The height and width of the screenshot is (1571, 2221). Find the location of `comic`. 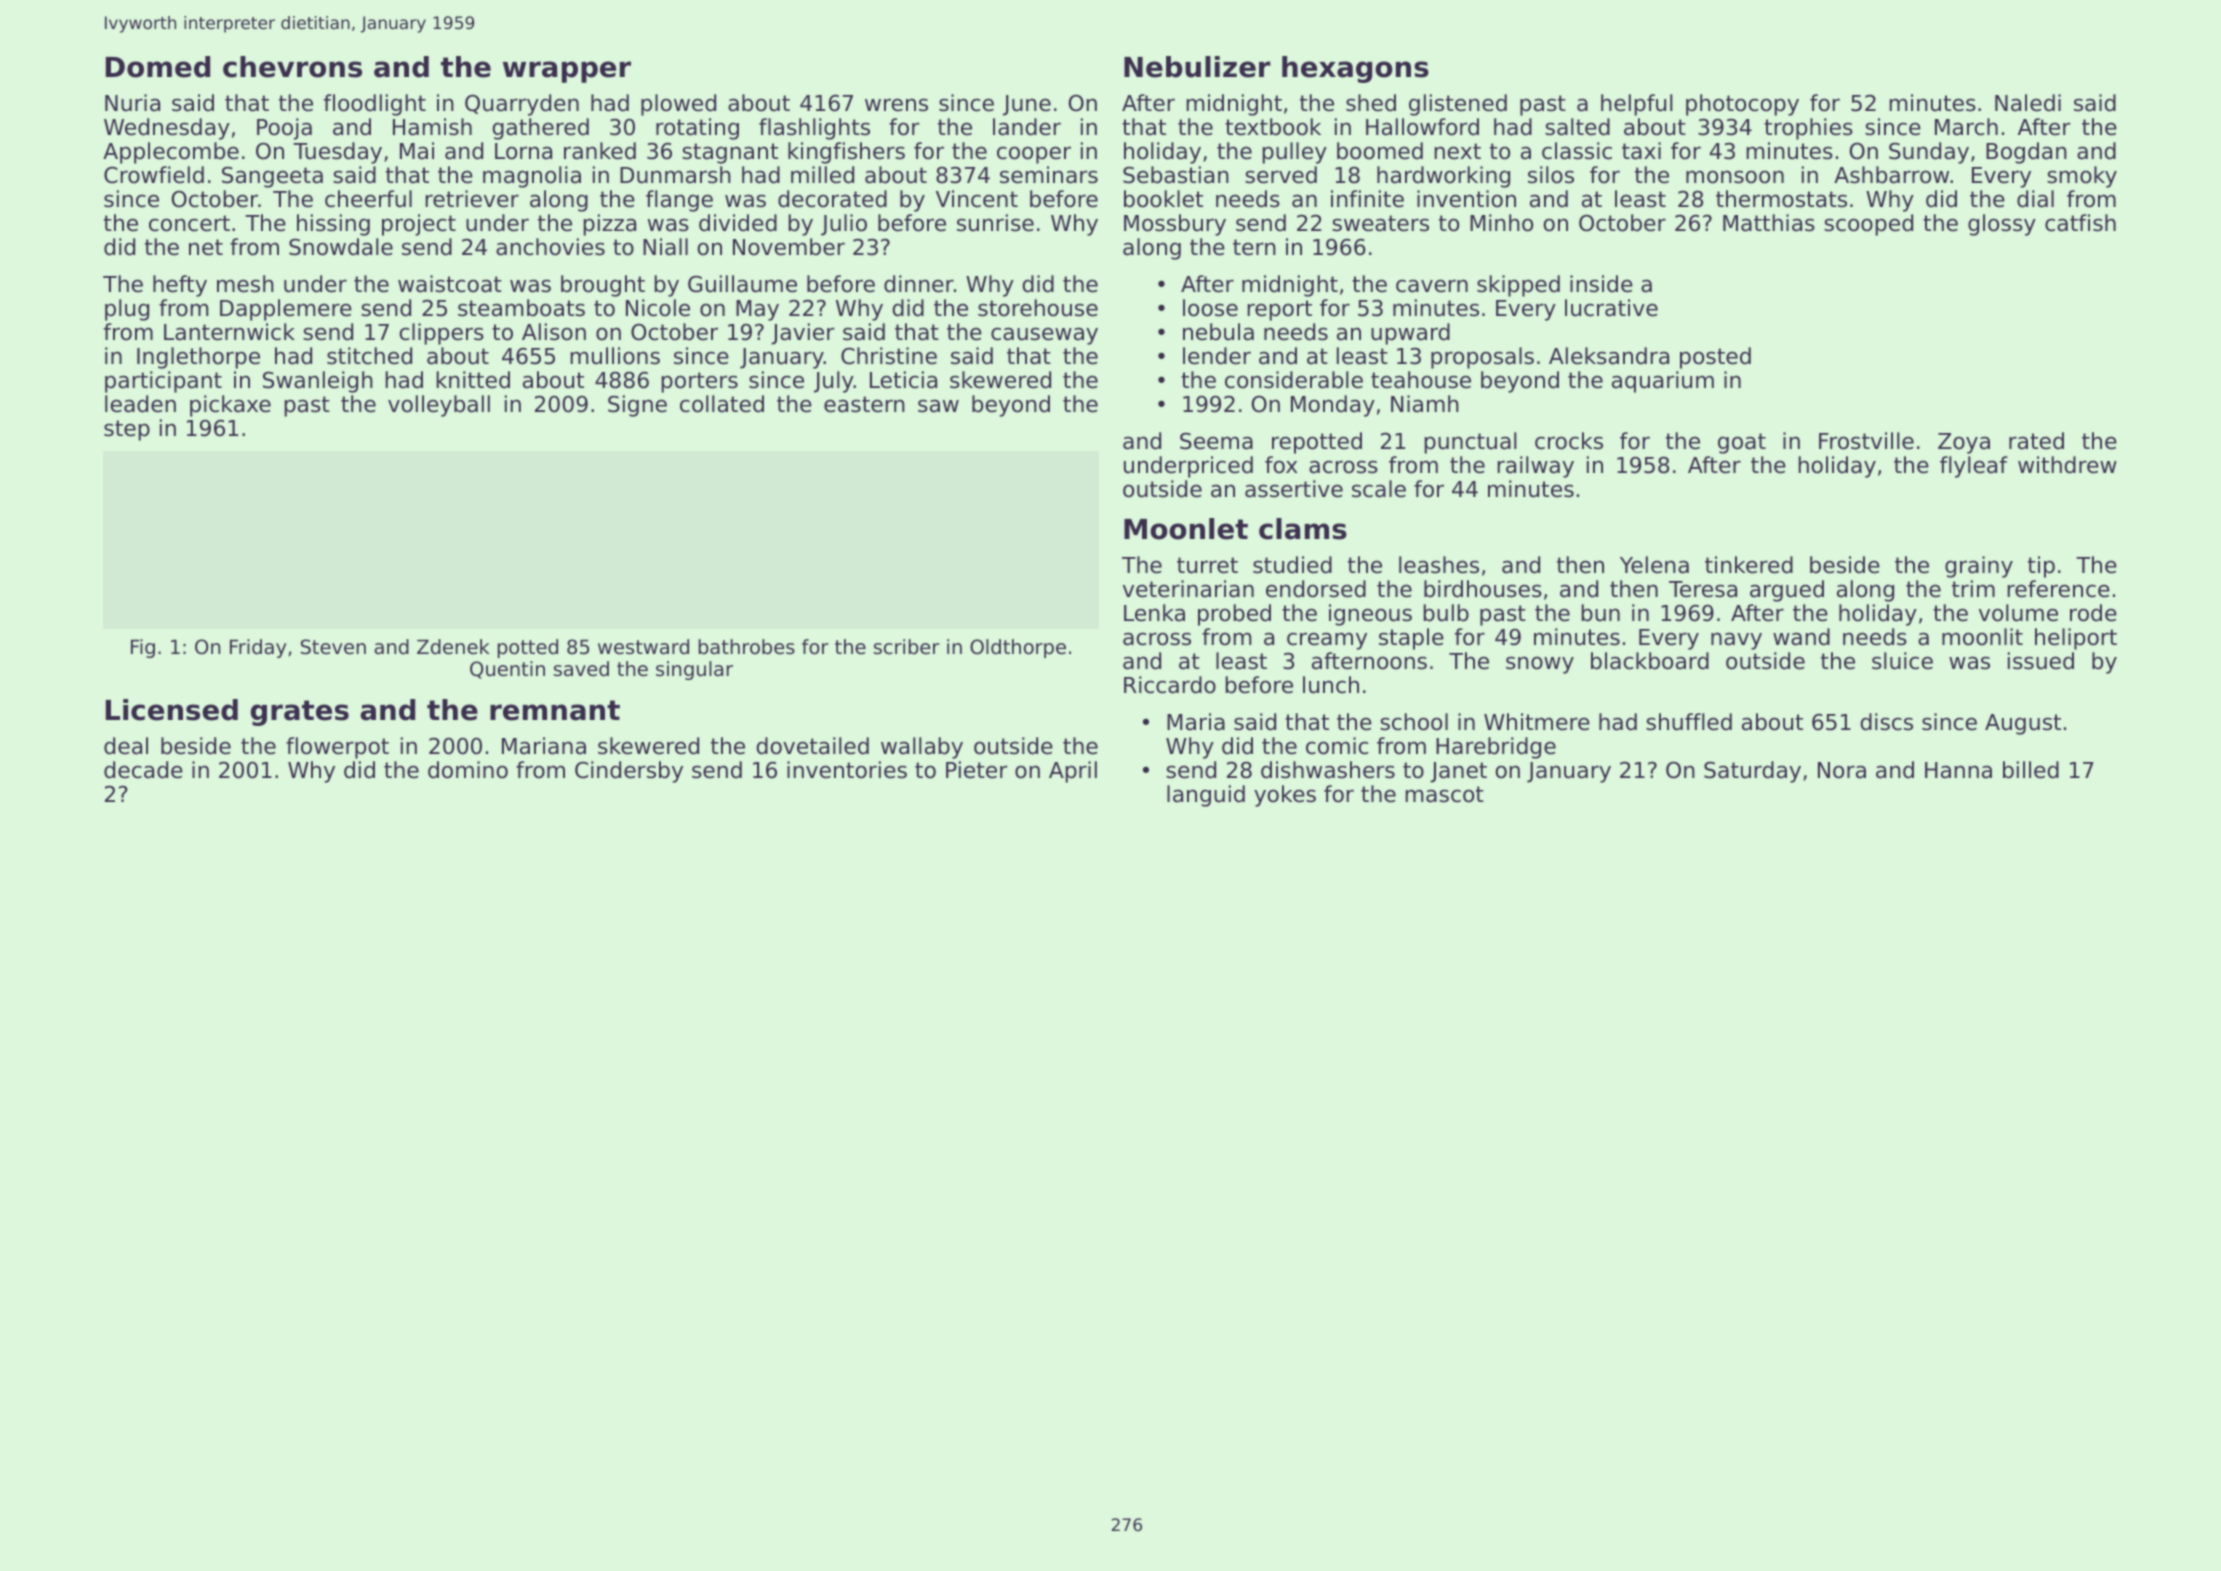

comic is located at coordinates (1337, 746).
